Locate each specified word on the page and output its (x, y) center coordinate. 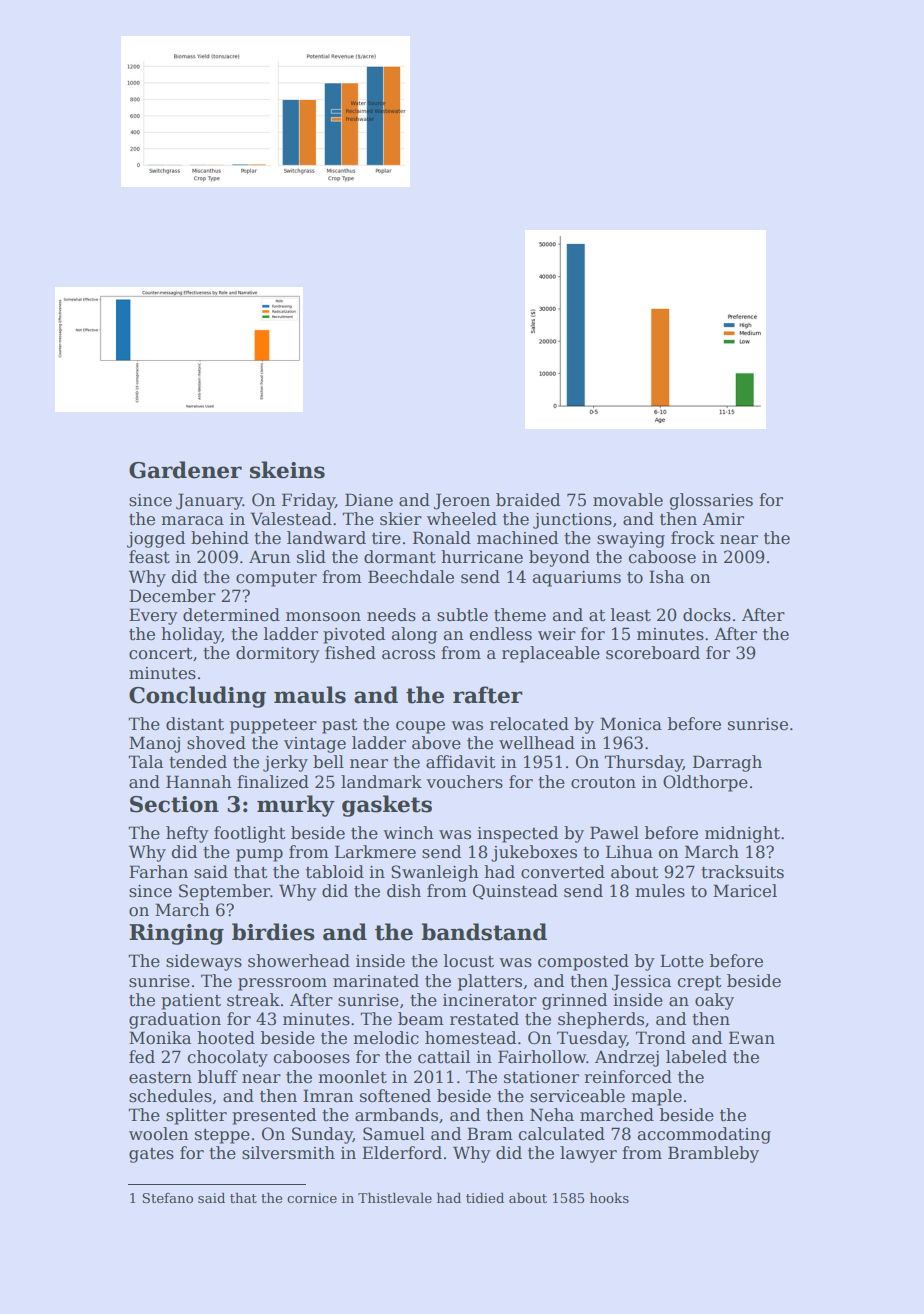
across (408, 655)
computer (276, 579)
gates (151, 1155)
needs (391, 615)
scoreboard (653, 653)
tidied (485, 1197)
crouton (603, 783)
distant (195, 724)
